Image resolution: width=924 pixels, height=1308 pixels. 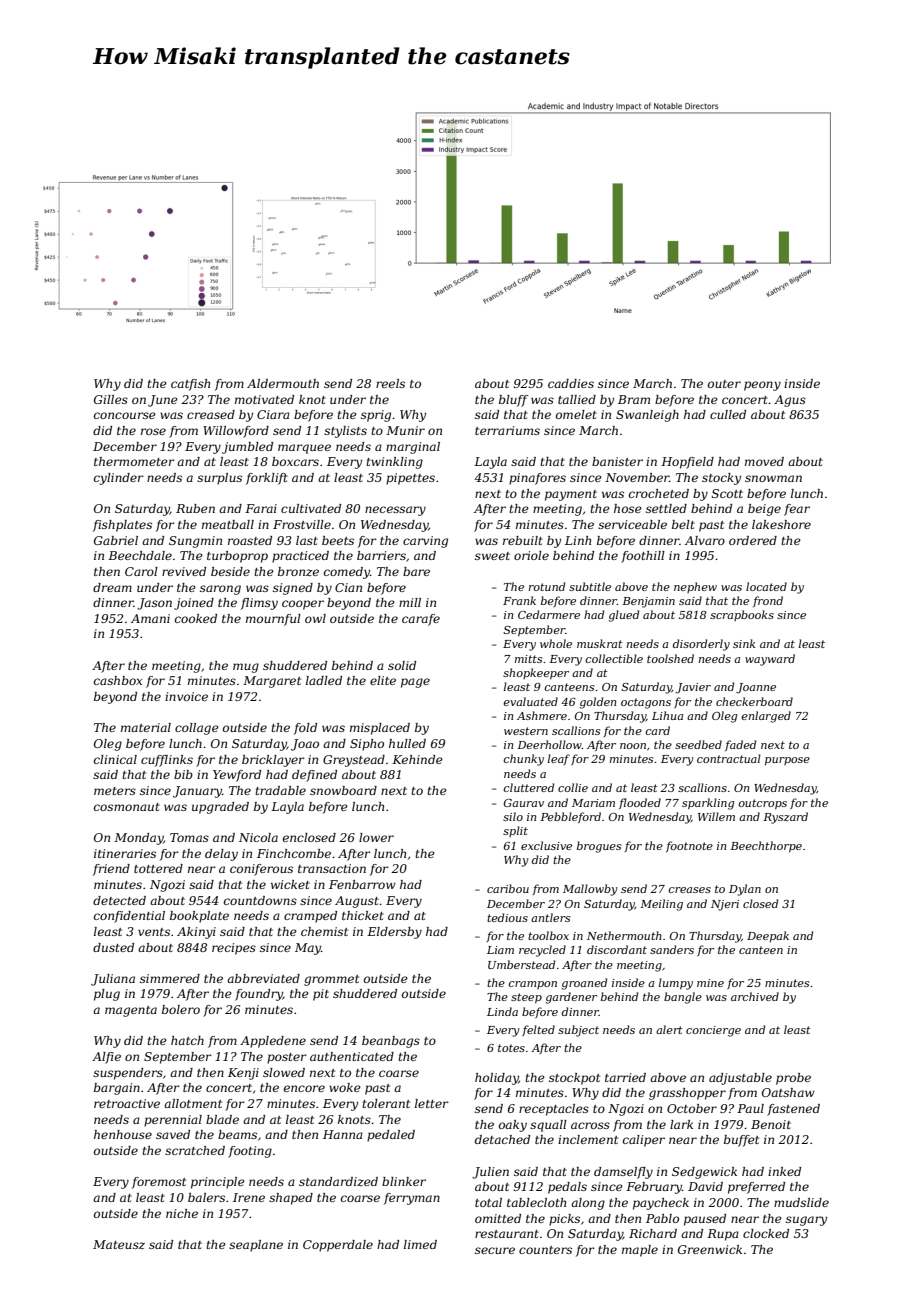 What do you see at coordinates (750, 1108) in the screenshot?
I see `Paul` at bounding box center [750, 1108].
